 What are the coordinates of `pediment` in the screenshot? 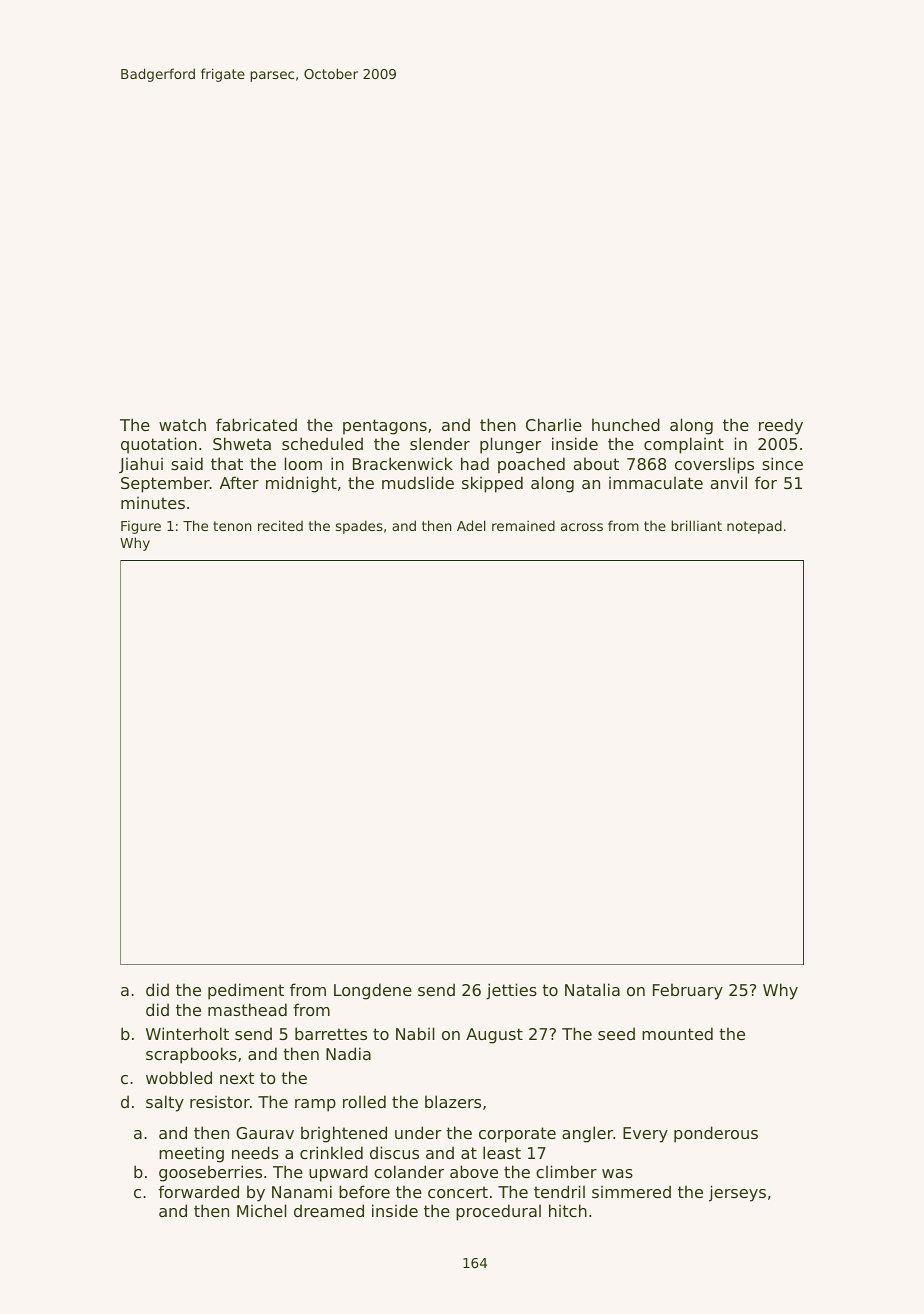 It's located at (246, 991).
